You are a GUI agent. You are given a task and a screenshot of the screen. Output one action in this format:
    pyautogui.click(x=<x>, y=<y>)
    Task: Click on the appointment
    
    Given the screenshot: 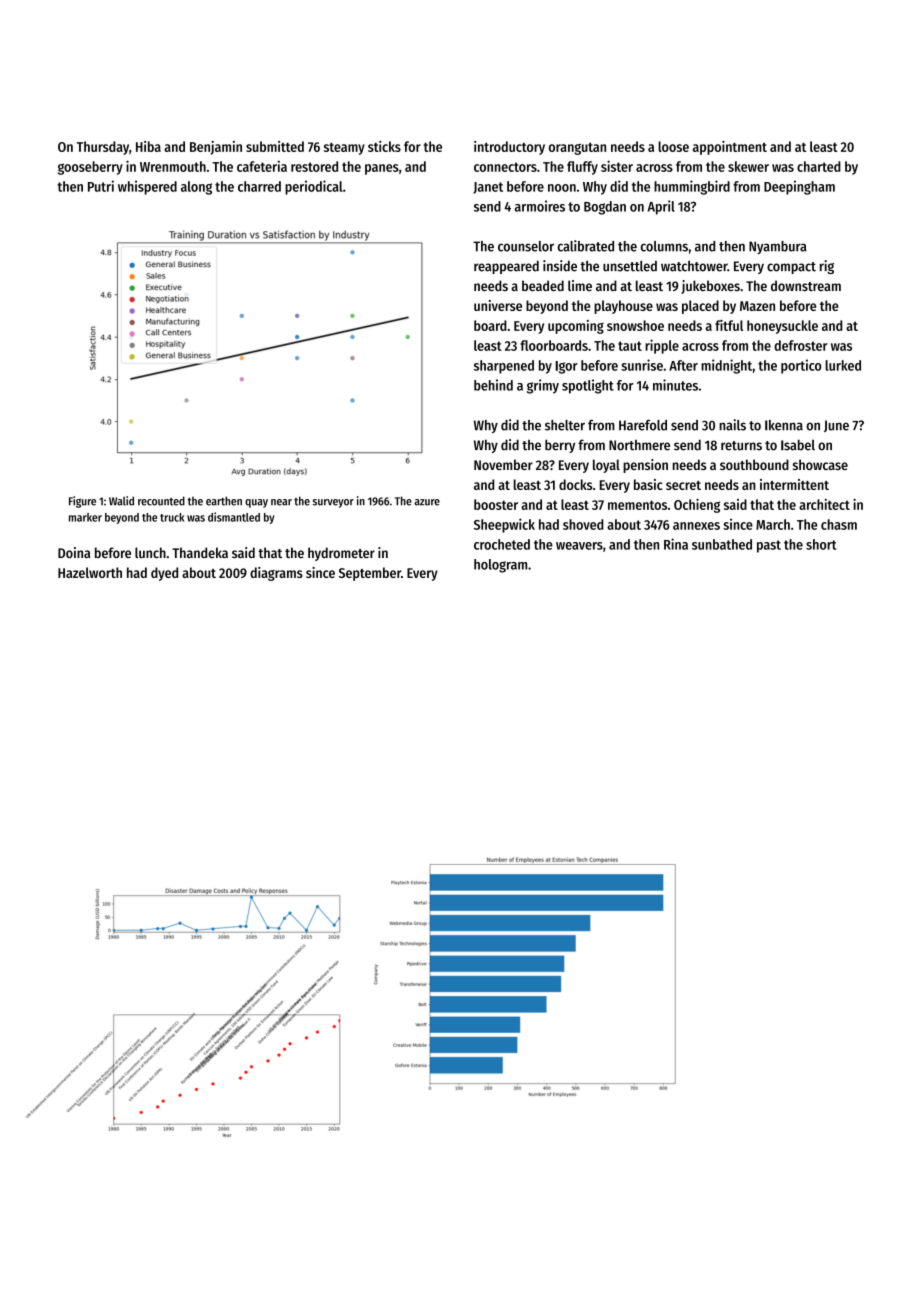 What is the action you would take?
    pyautogui.click(x=730, y=148)
